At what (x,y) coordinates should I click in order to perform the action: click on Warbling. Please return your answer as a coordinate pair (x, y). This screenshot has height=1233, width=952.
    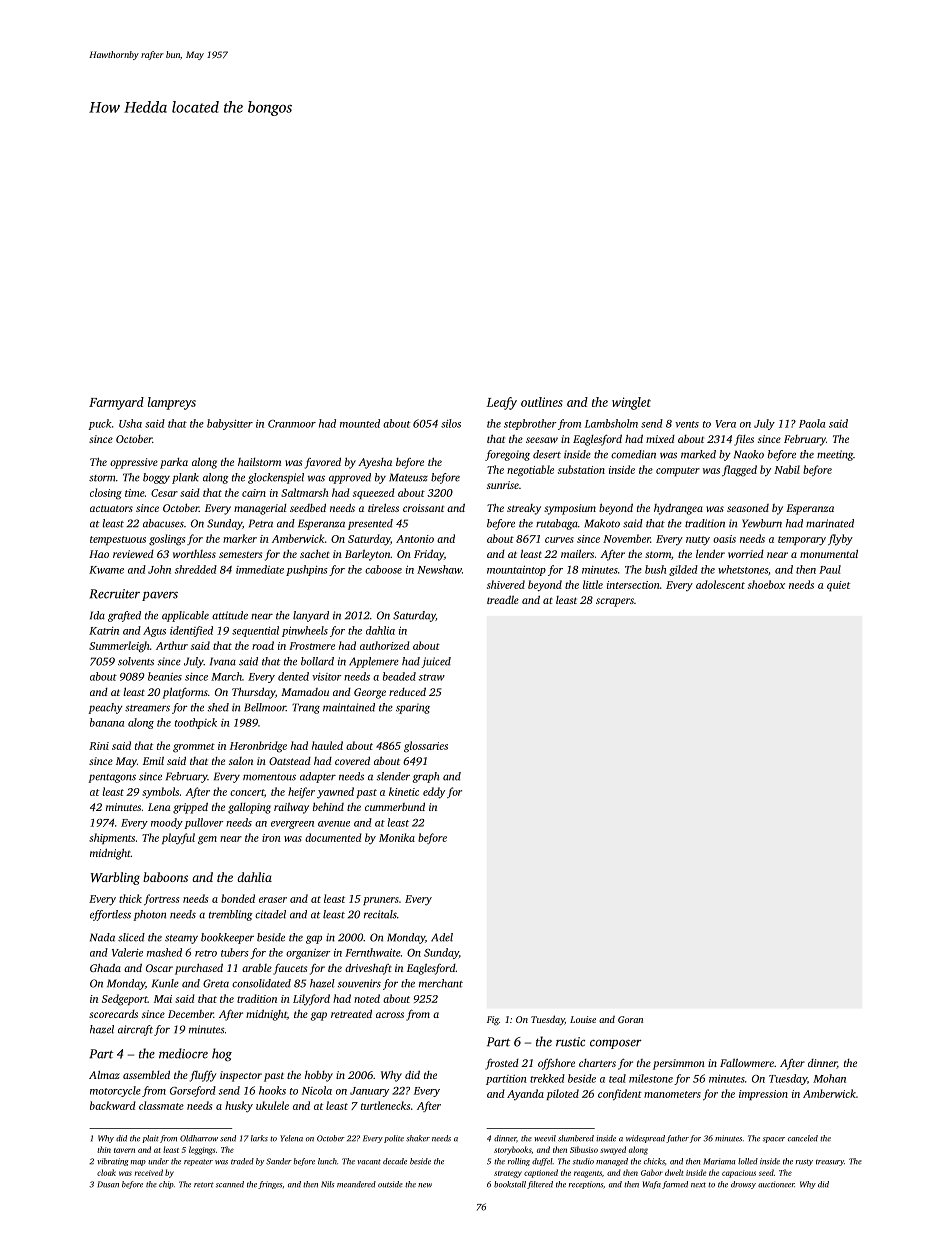
    Looking at the image, I should click on (115, 878).
